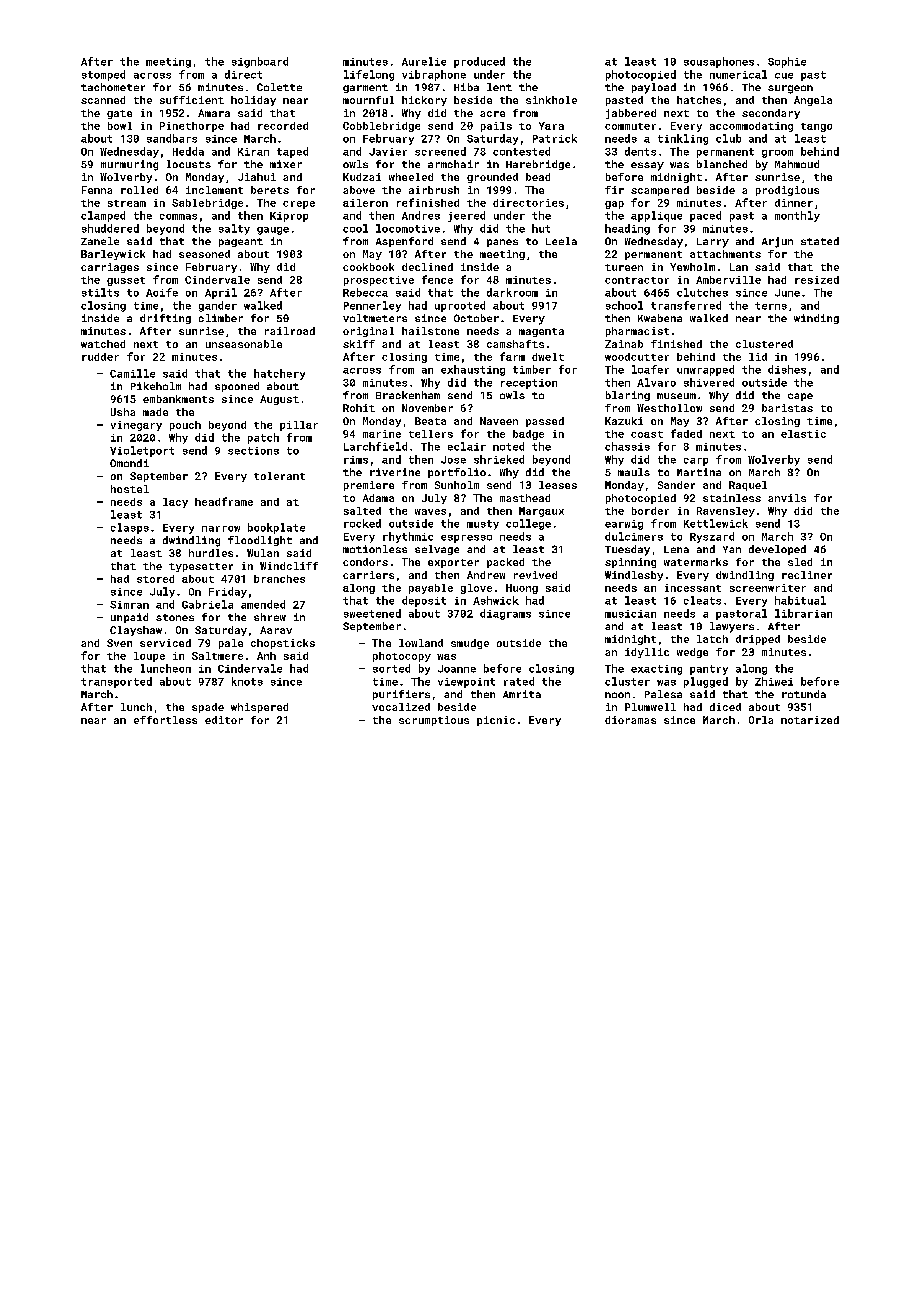 This screenshot has width=924, height=1308. Describe the element at coordinates (777, 550) in the screenshot. I see `developed` at that location.
